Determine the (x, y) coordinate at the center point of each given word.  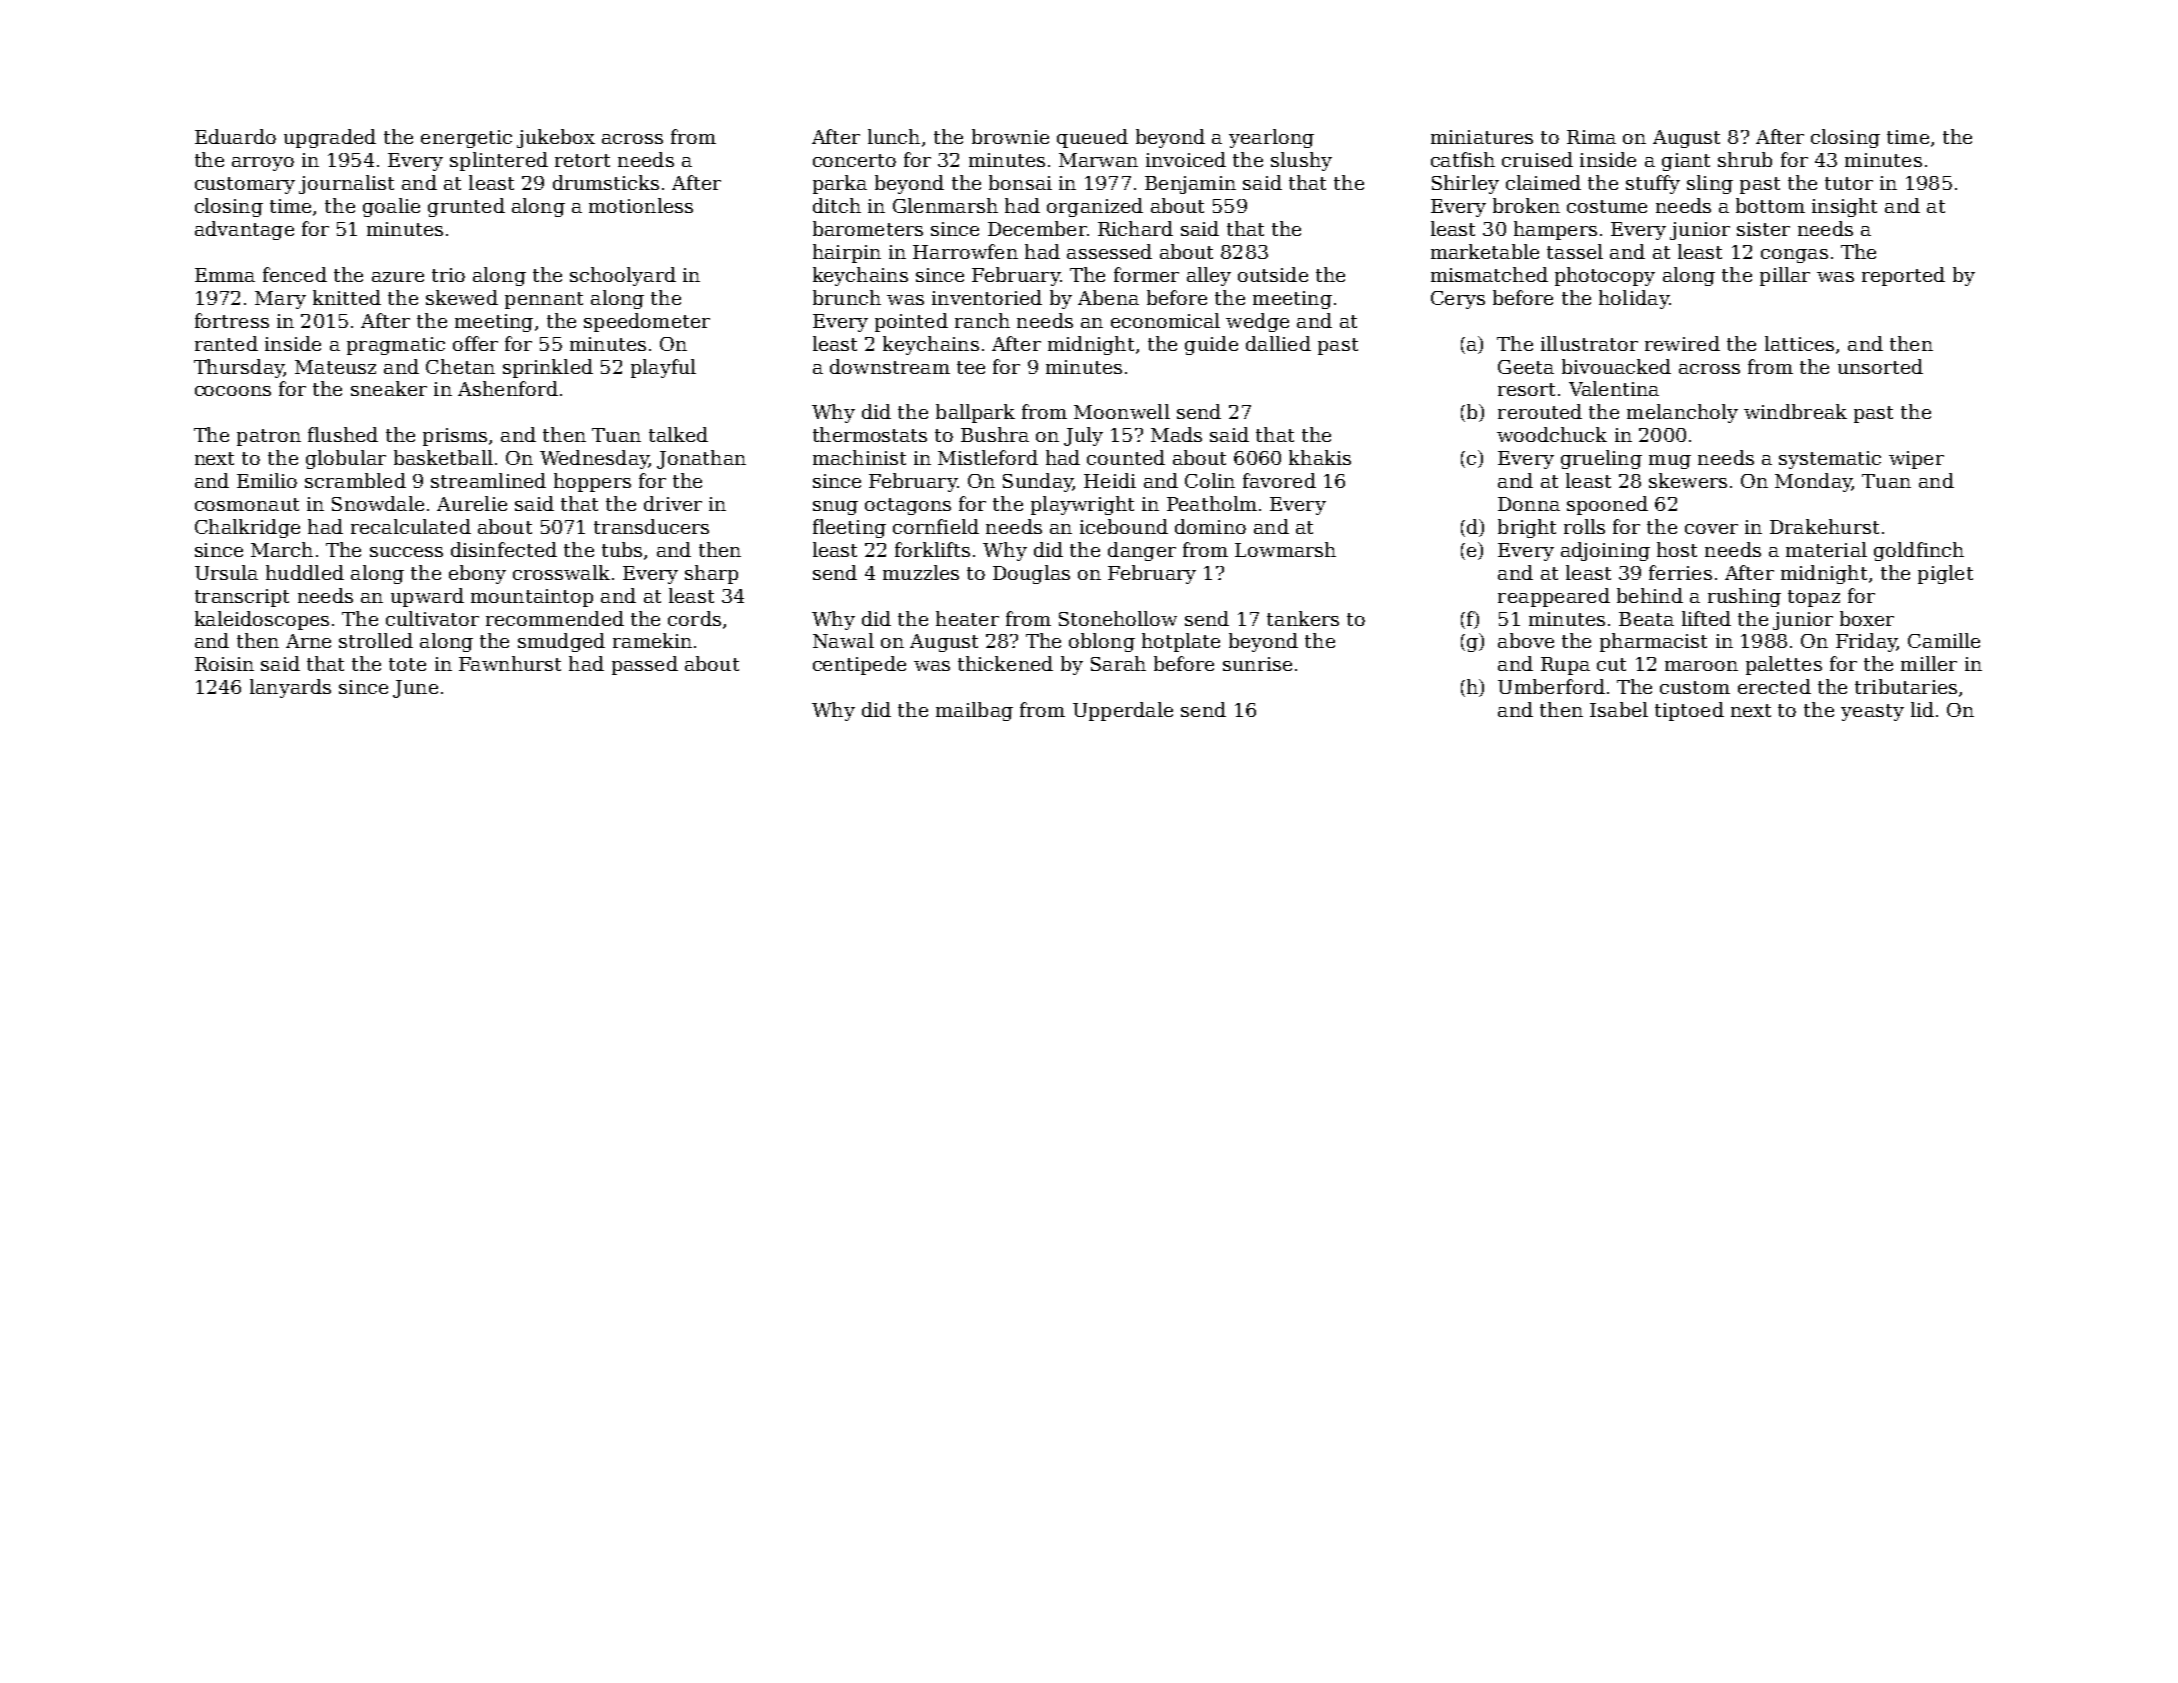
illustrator (1589, 343)
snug (835, 508)
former (1146, 274)
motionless (641, 205)
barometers (868, 228)
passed (645, 665)
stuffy (1653, 184)
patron (269, 437)
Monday (1813, 482)
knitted (347, 297)
